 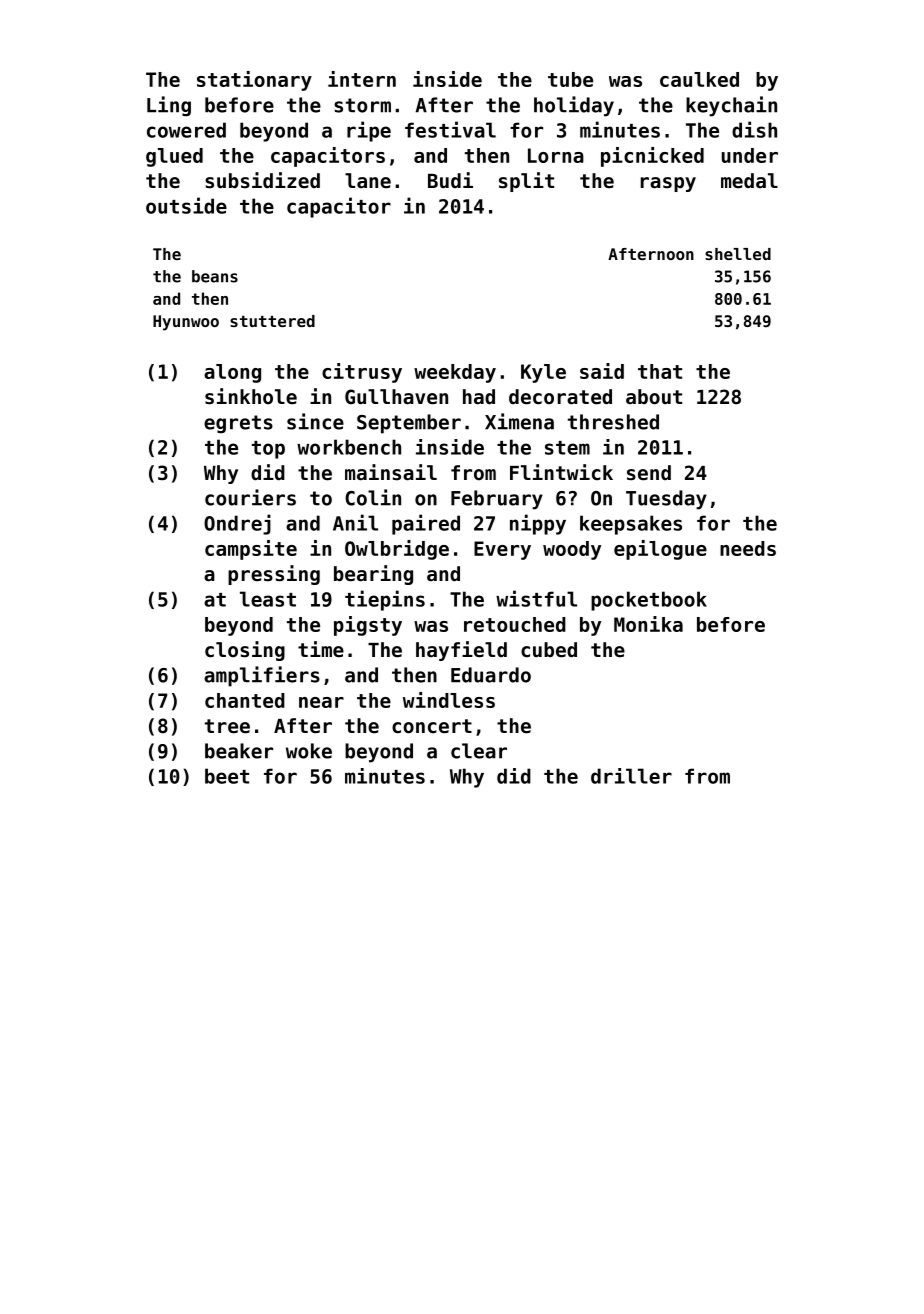 I want to click on caulked, so click(x=699, y=79).
